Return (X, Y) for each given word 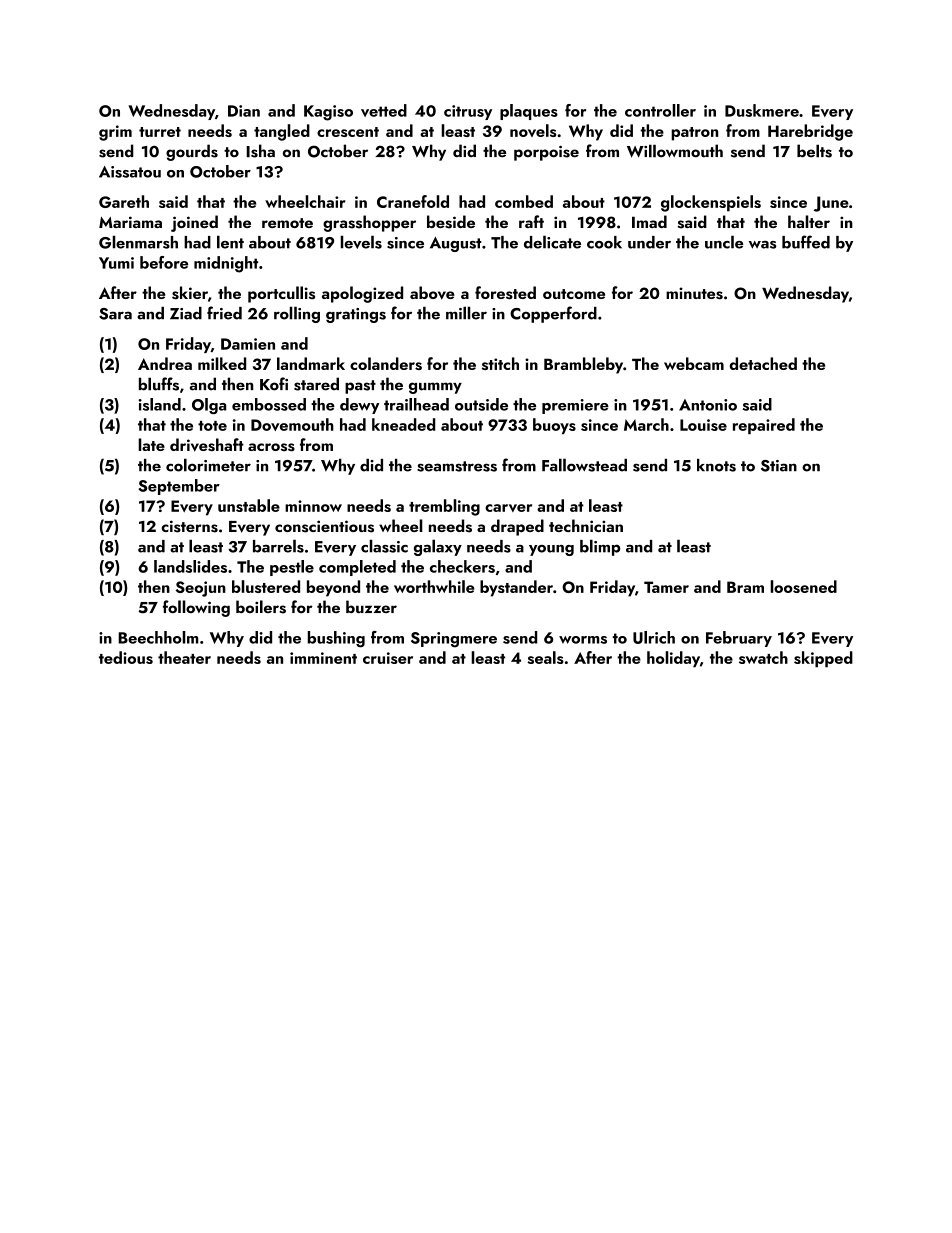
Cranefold (413, 201)
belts (814, 151)
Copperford (553, 314)
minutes (694, 293)
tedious (126, 657)
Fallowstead (584, 465)
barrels (278, 546)
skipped (823, 659)
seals (545, 657)
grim (115, 133)
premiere (575, 406)
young (551, 550)
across (271, 447)
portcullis (281, 294)
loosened (803, 586)
